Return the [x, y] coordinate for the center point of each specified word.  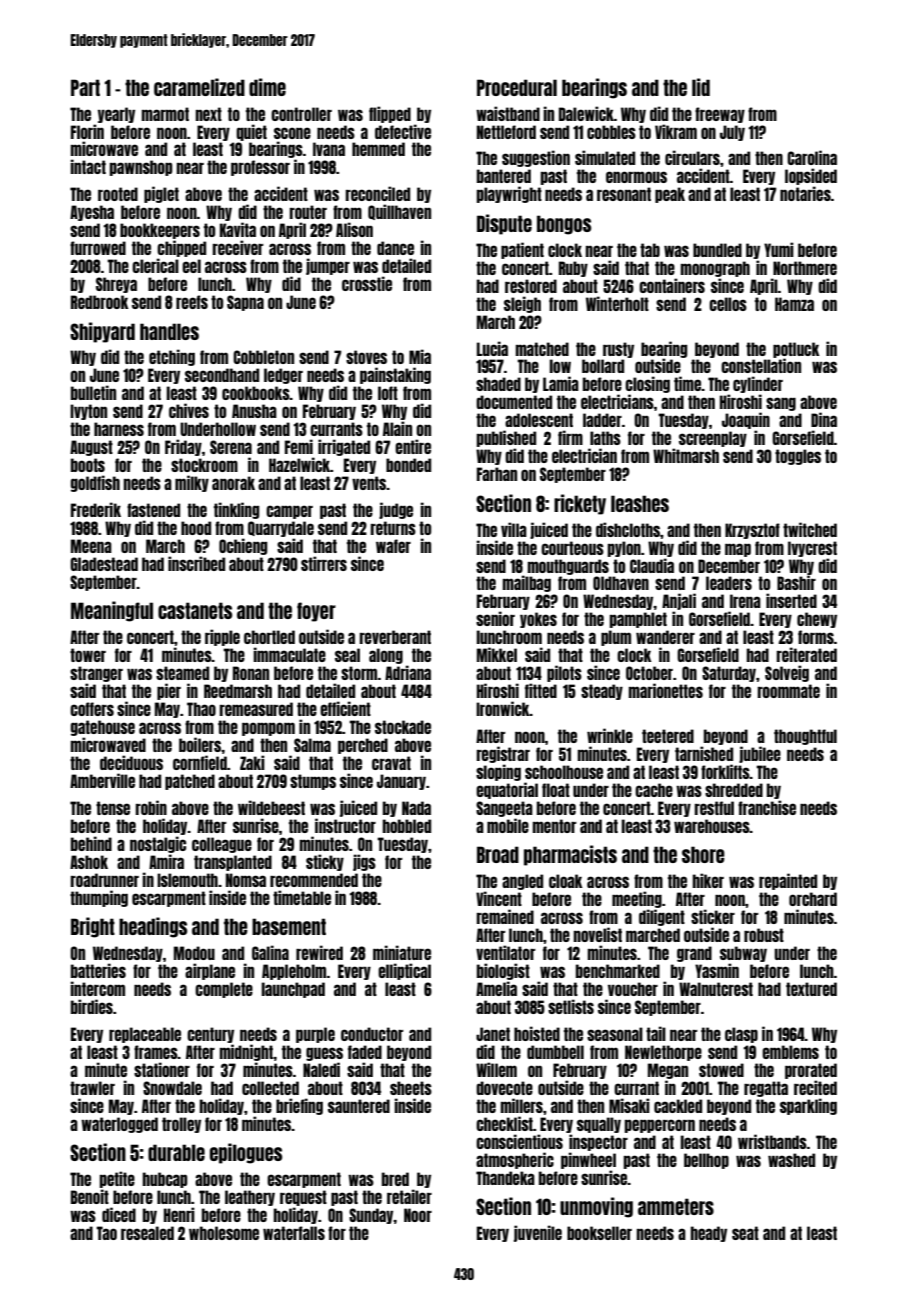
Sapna [245, 303]
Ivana [329, 149]
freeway [720, 115]
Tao [106, 1233]
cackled [678, 1106]
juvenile [538, 1233]
